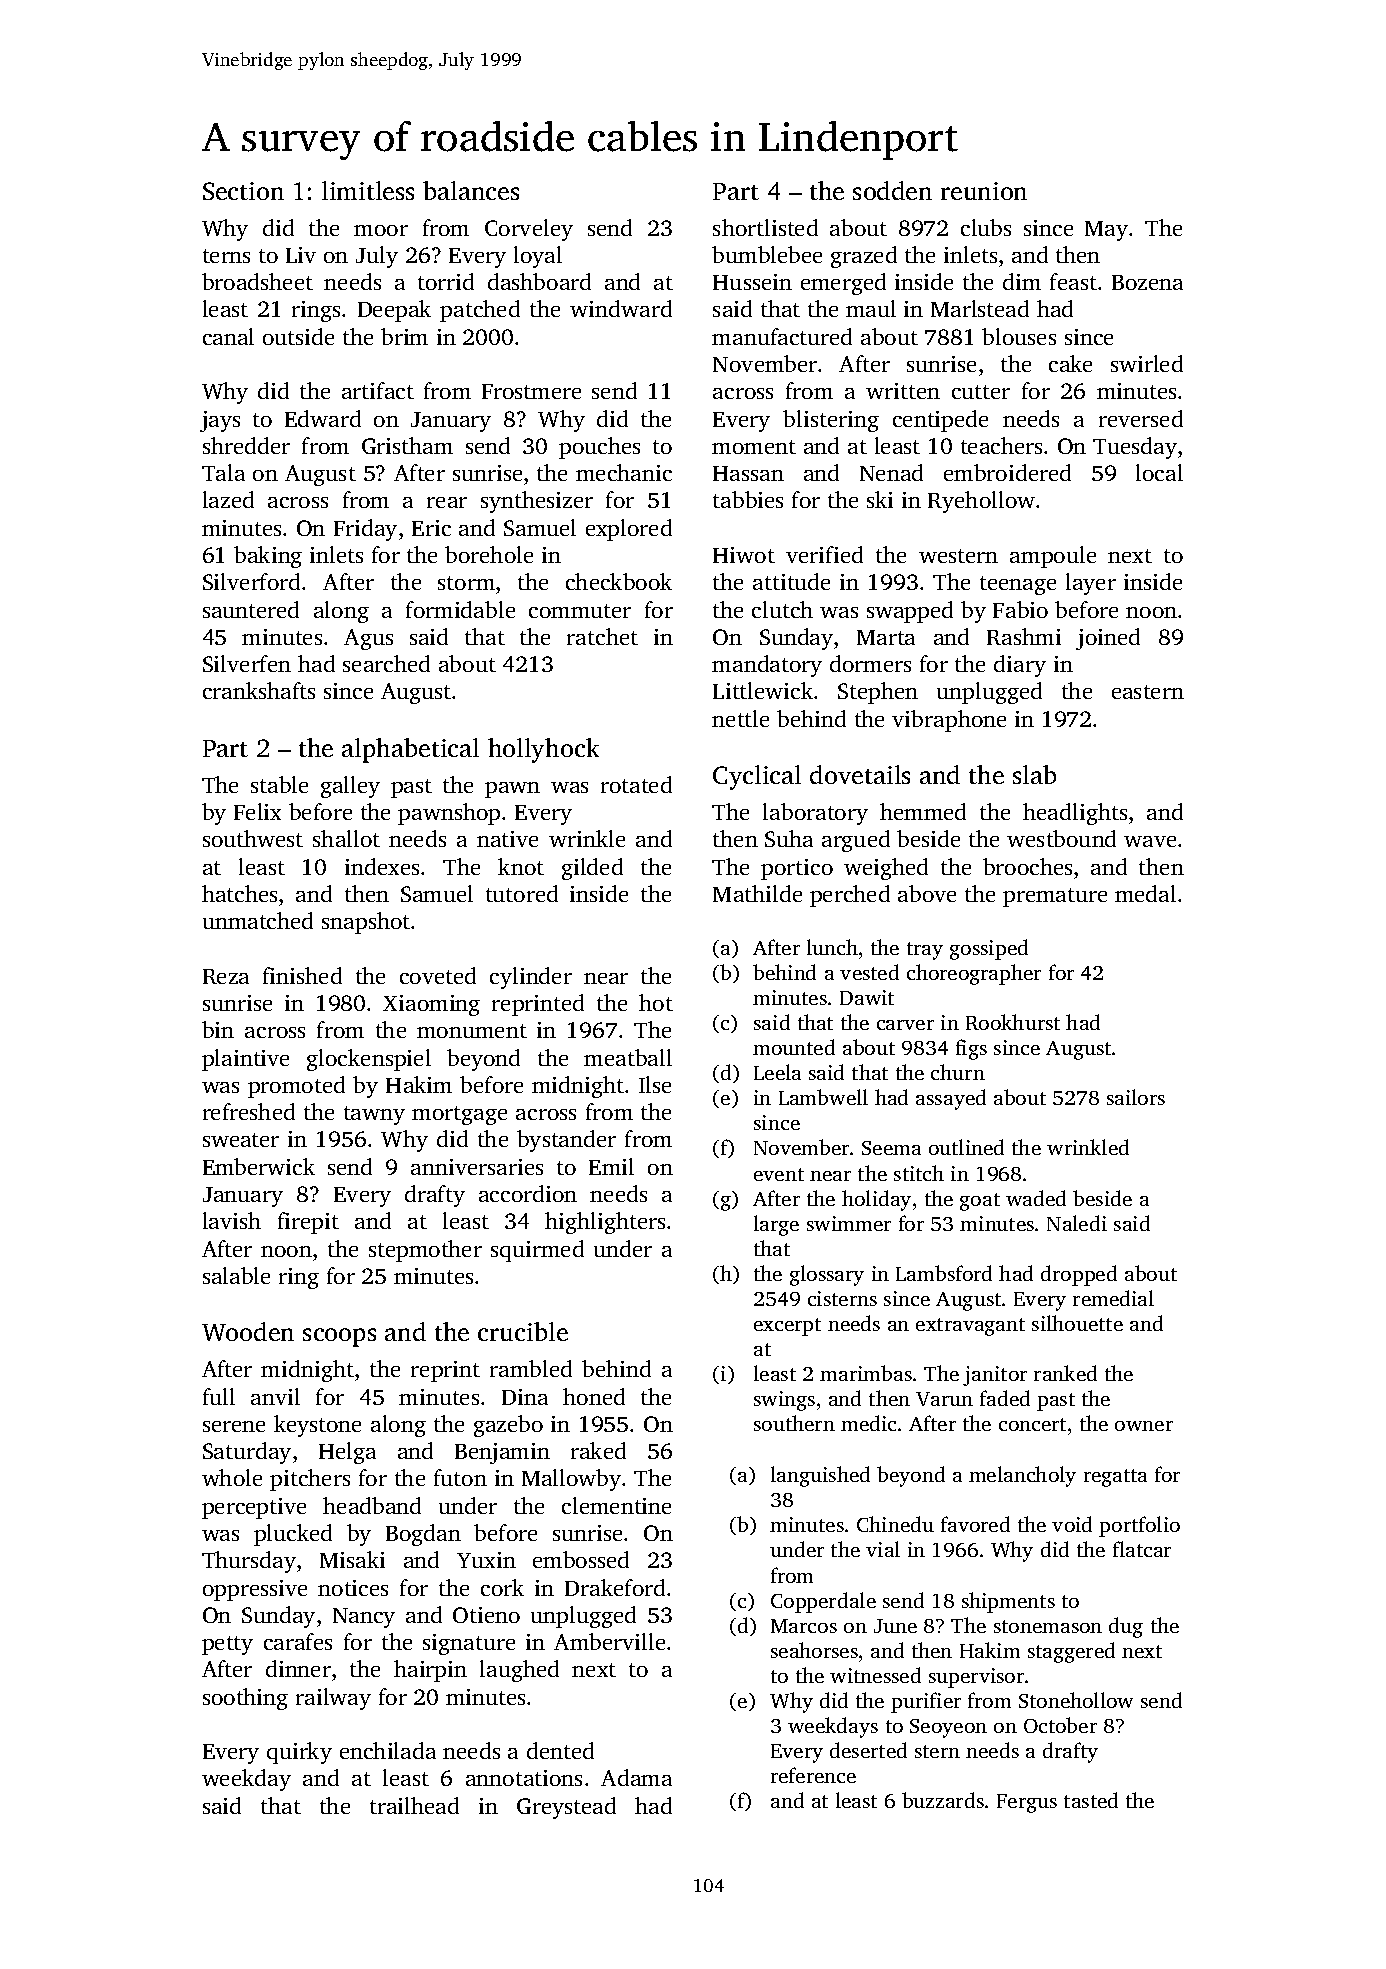 The height and width of the screenshot is (1969, 1386). Describe the element at coordinates (471, 190) in the screenshot. I see `balances` at that location.
